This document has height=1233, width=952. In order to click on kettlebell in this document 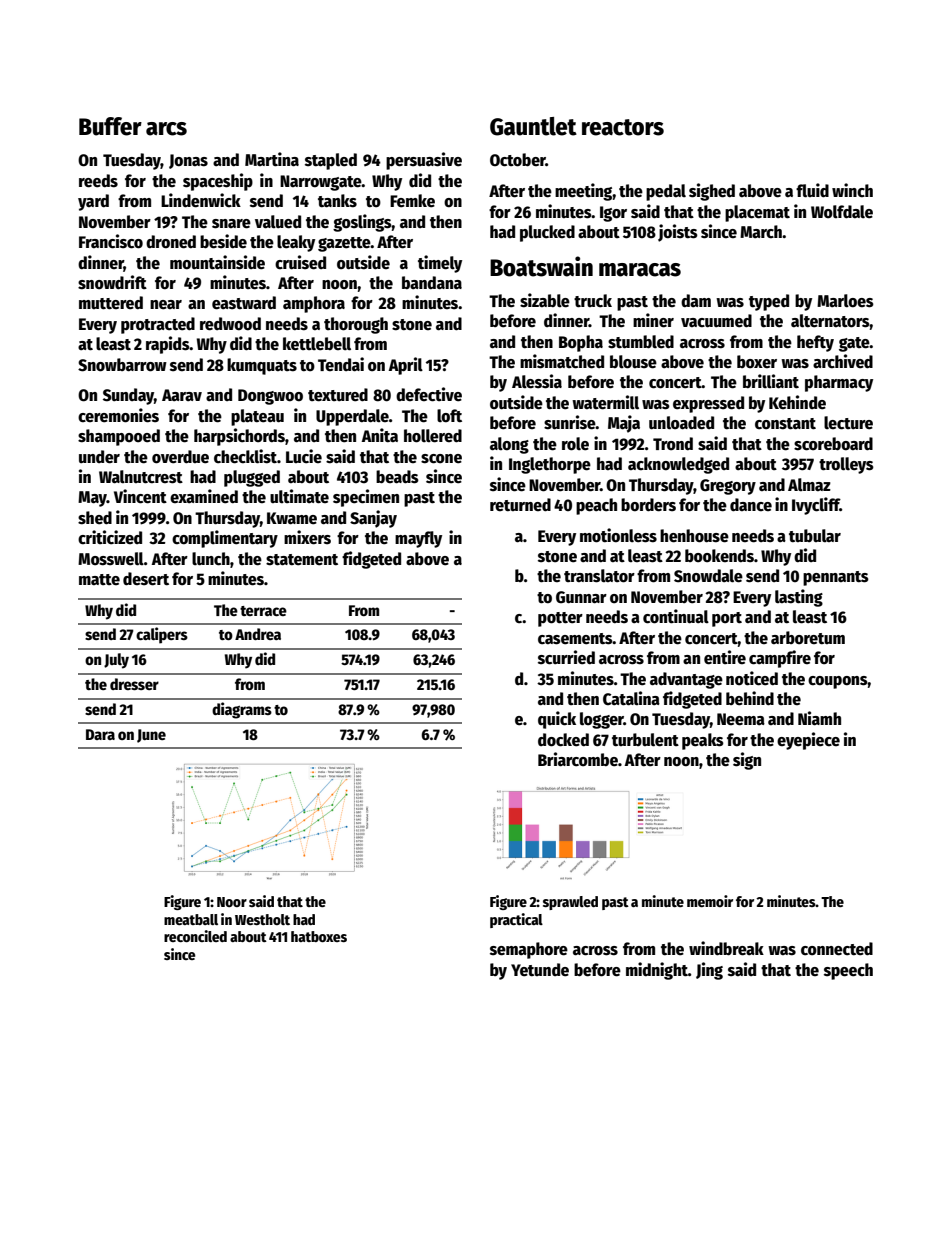, I will do `click(317, 344)`.
